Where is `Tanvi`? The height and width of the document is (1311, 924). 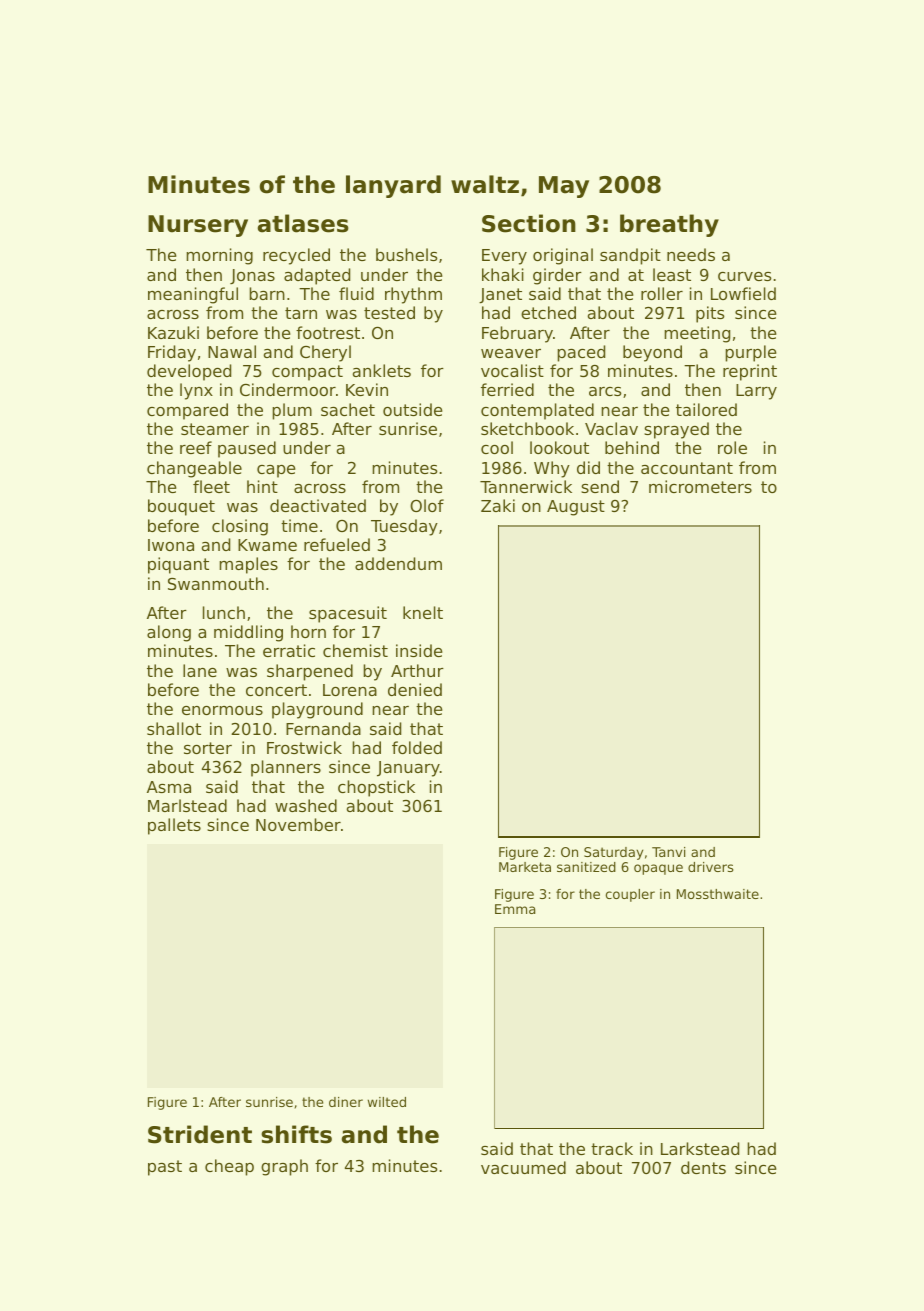 Tanvi is located at coordinates (668, 852).
